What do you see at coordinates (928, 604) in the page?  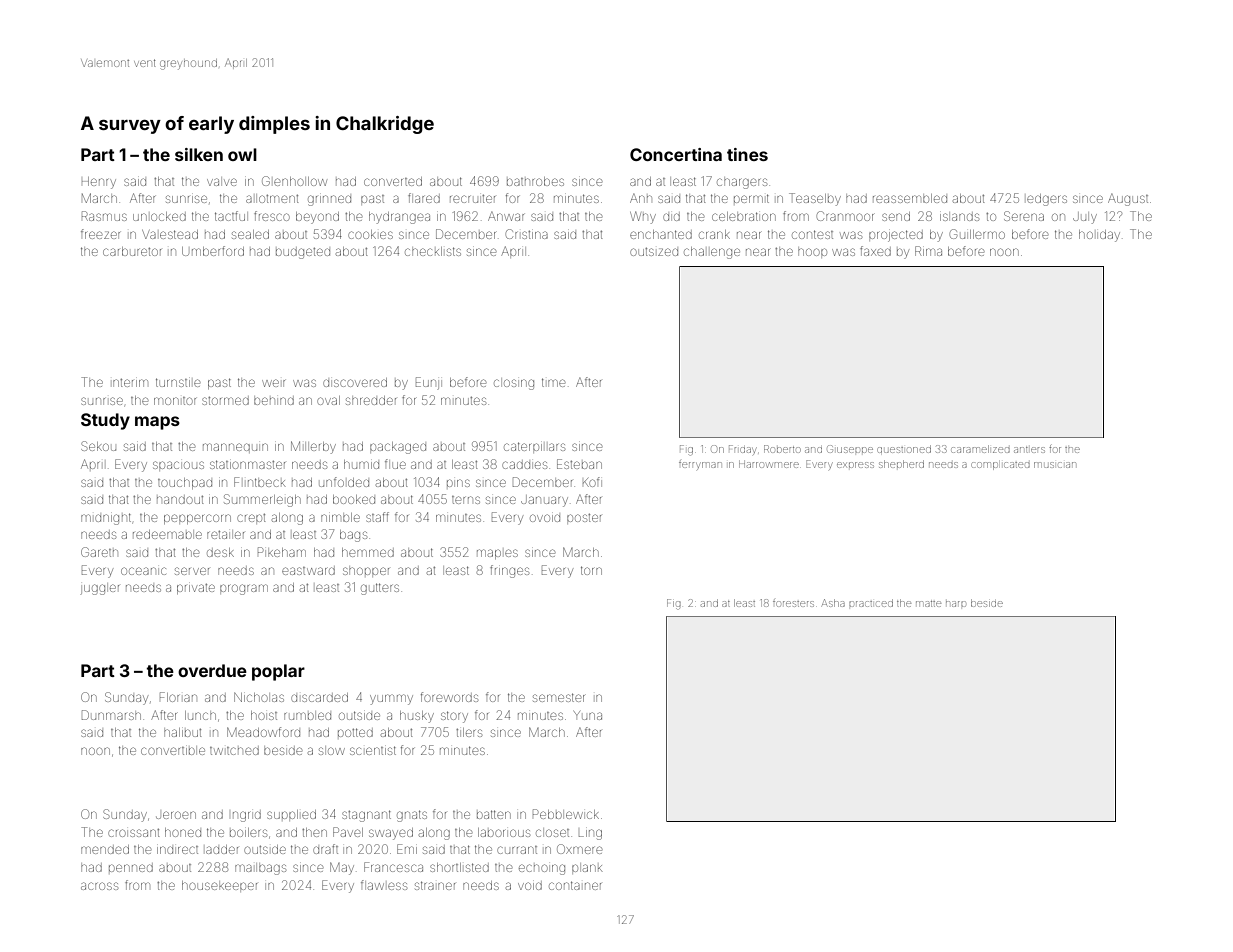 I see `matte` at bounding box center [928, 604].
